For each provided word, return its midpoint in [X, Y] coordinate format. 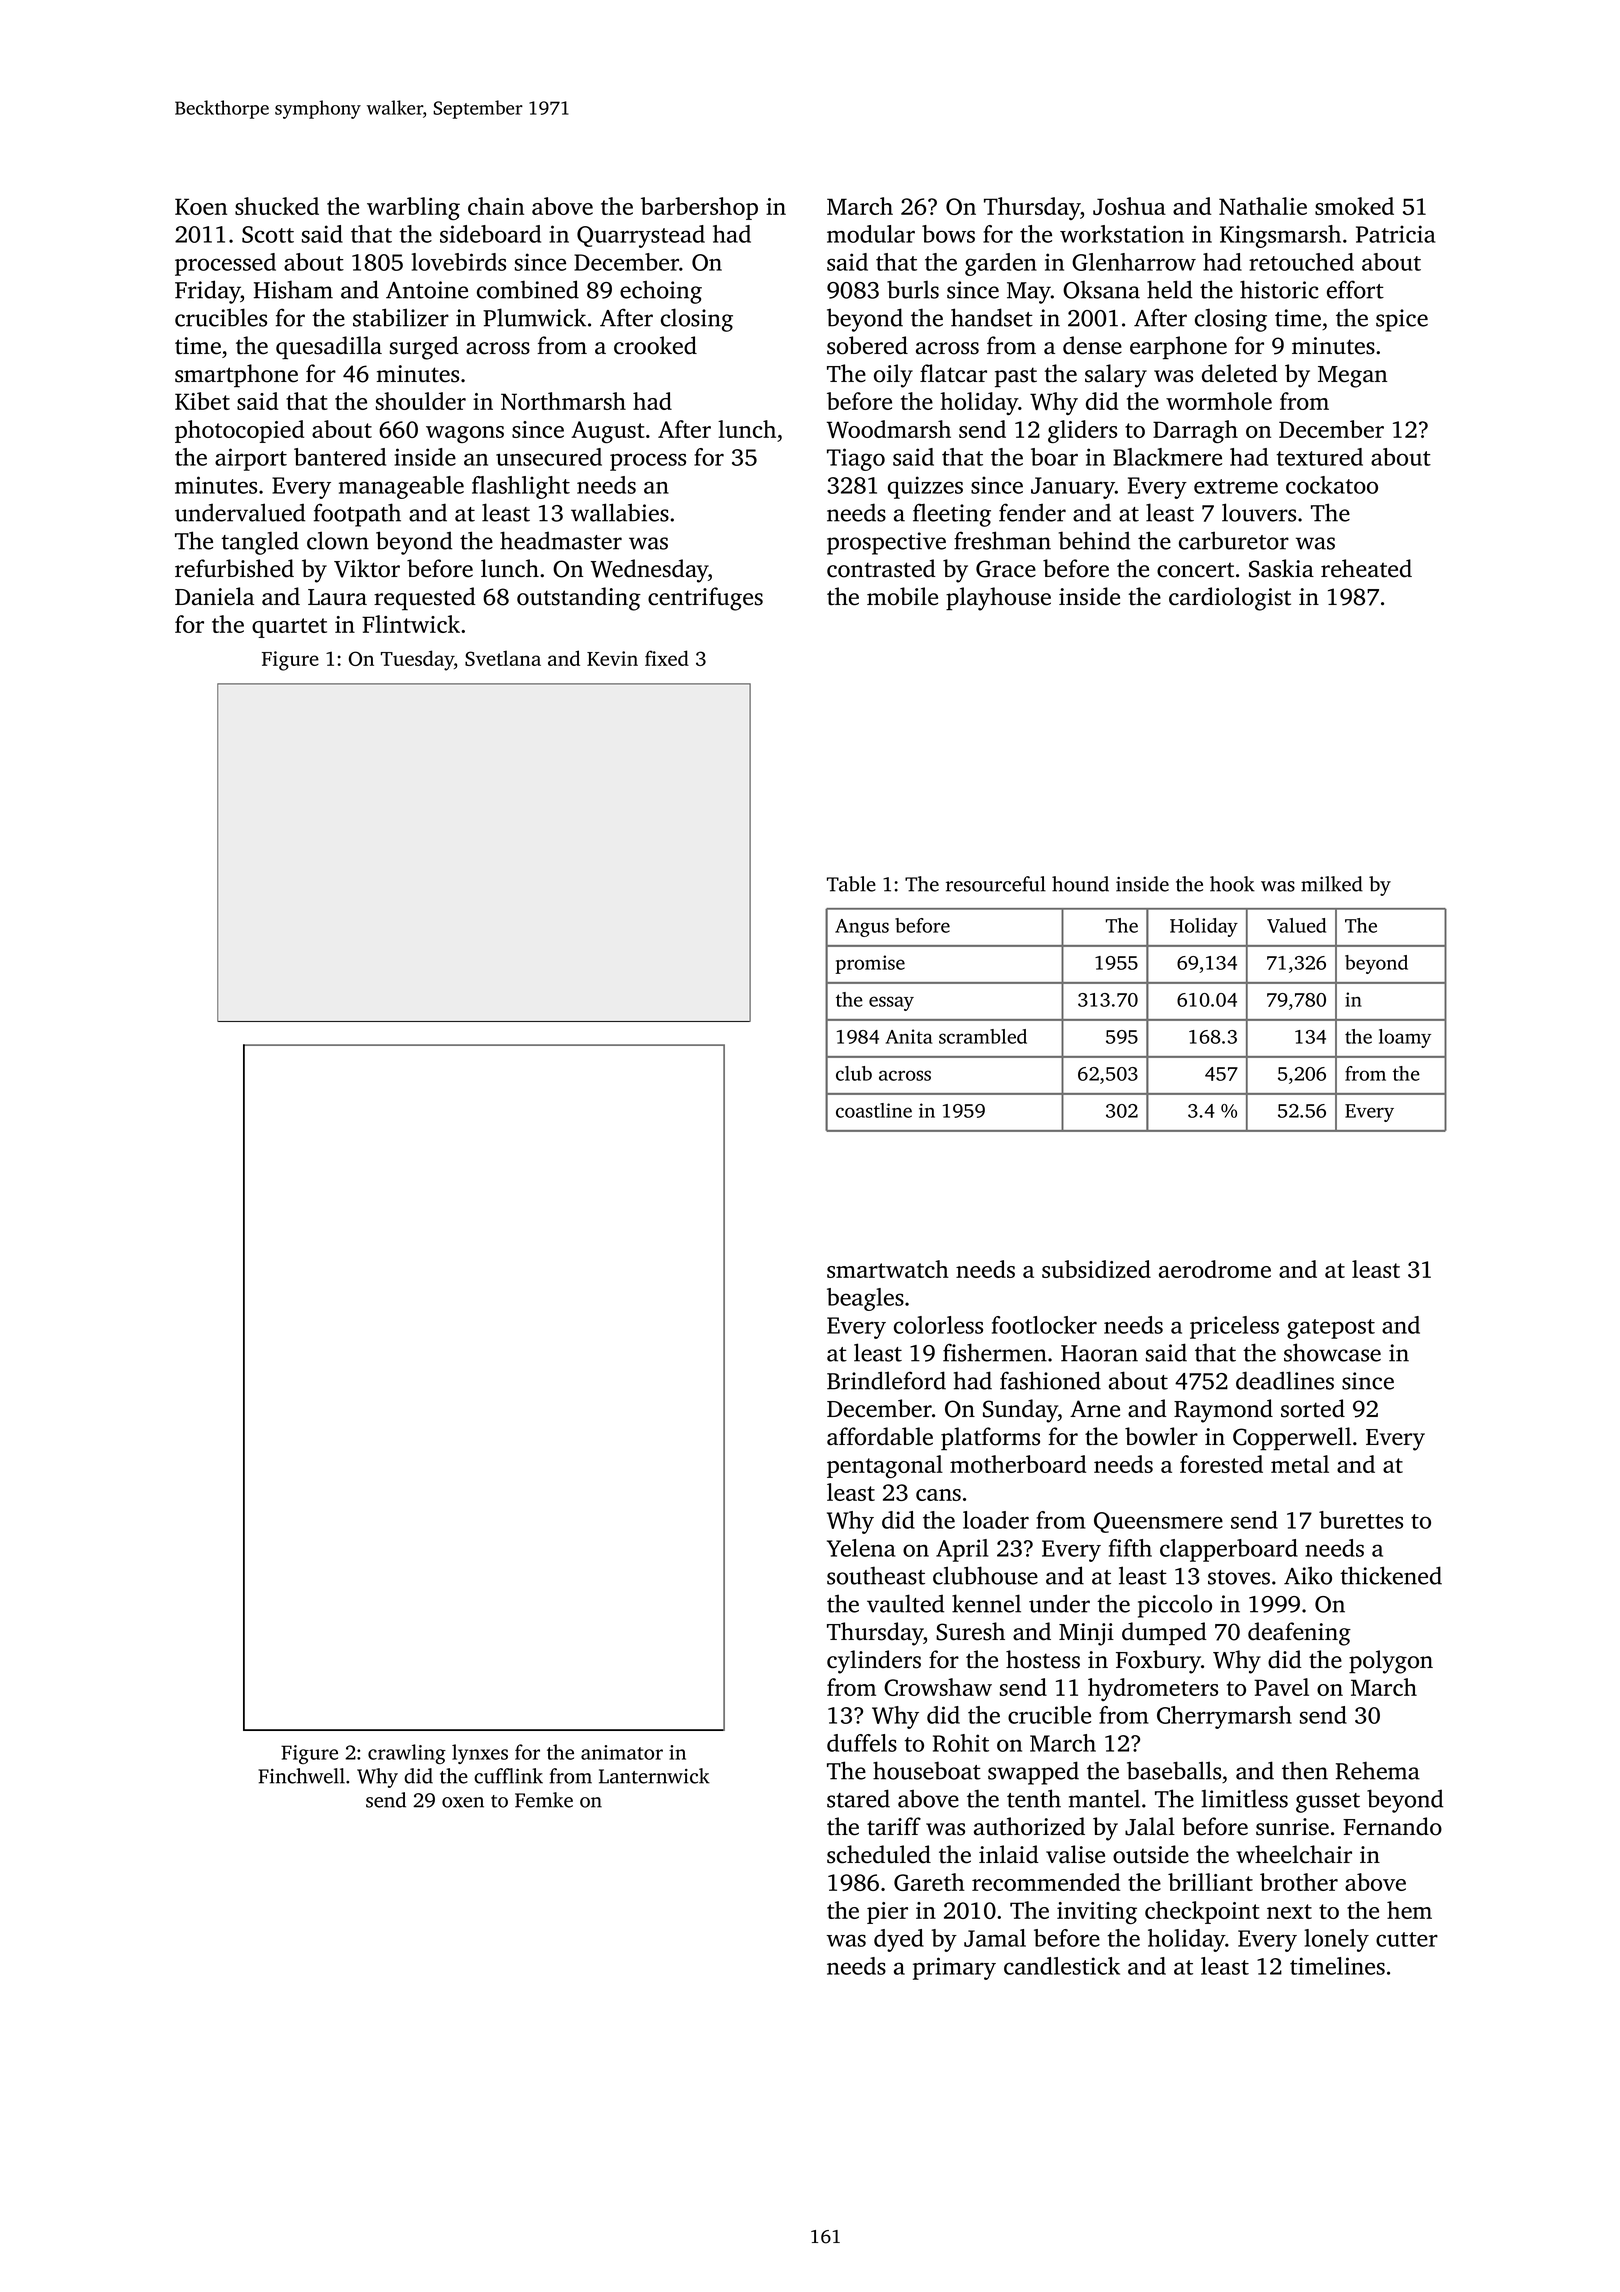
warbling [413, 208]
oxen [463, 1802]
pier [887, 1913]
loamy [1405, 1038]
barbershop [699, 208]
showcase [1332, 1352]
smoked [1354, 206]
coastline [874, 1110]
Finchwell [301, 1776]
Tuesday [417, 660]
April [962, 1550]
